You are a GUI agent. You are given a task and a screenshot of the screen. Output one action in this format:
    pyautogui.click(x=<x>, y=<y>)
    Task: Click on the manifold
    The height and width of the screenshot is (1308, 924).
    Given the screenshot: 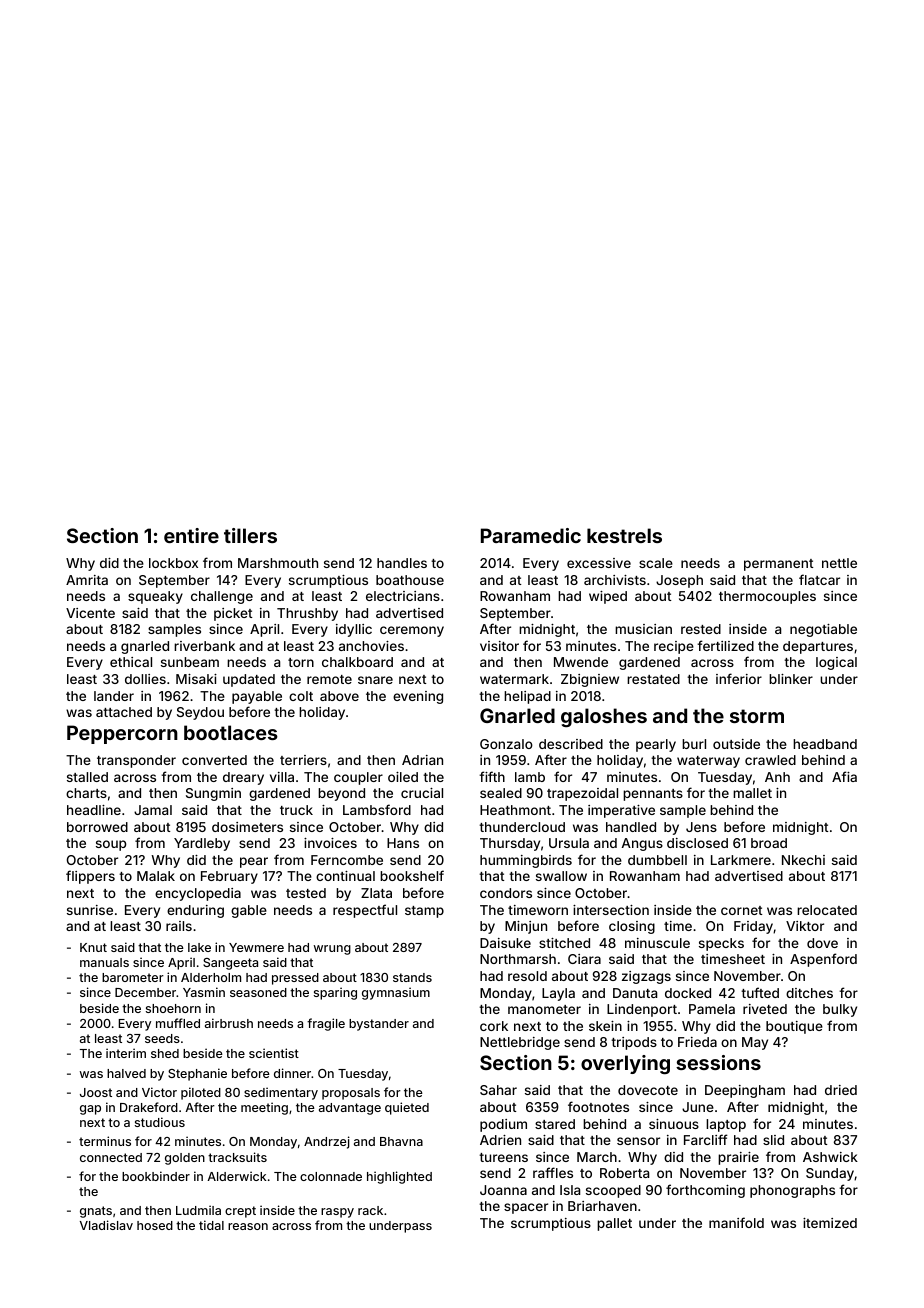 What is the action you would take?
    pyautogui.click(x=736, y=1222)
